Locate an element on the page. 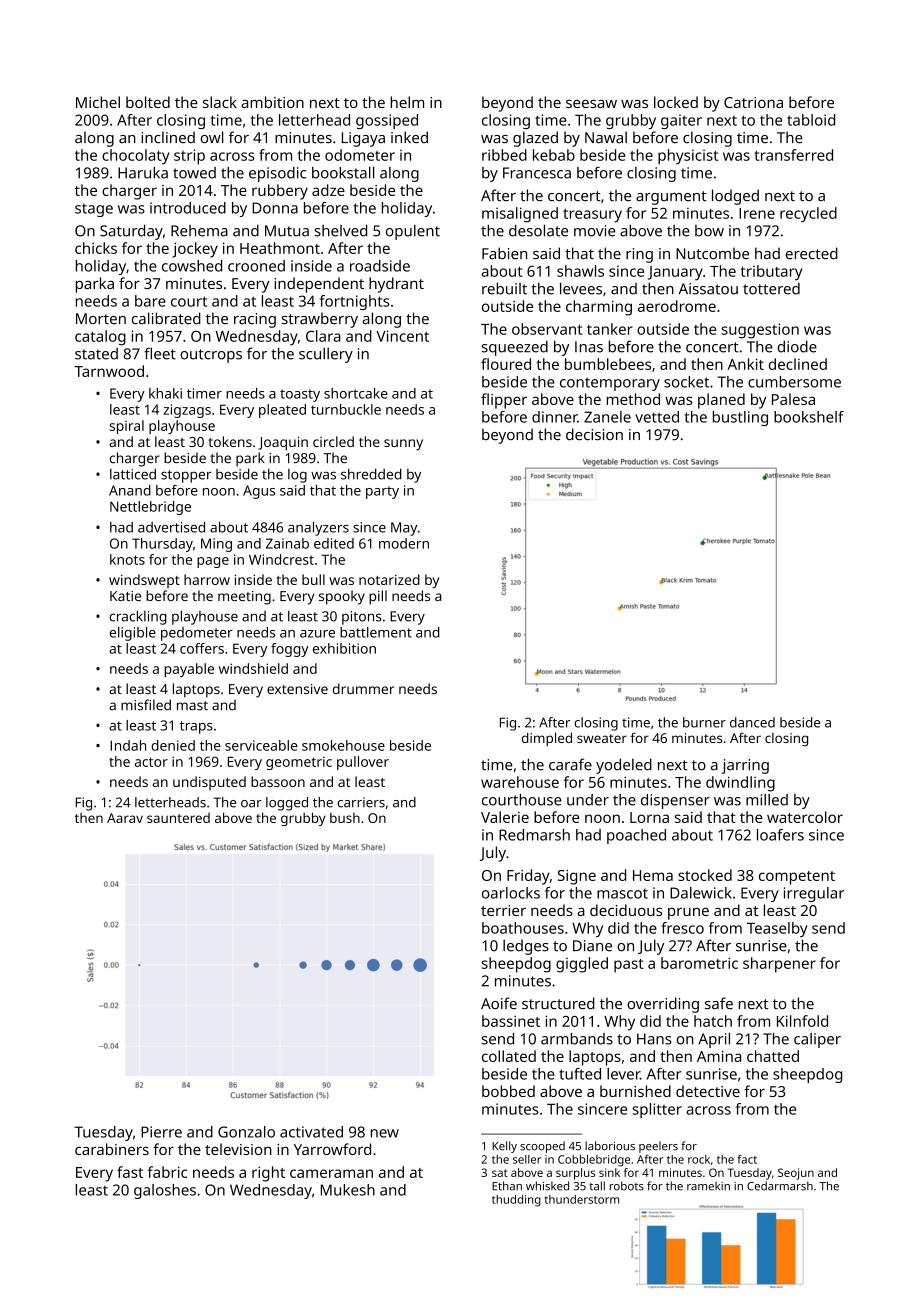 Image resolution: width=924 pixels, height=1308 pixels. tabloid is located at coordinates (811, 120).
